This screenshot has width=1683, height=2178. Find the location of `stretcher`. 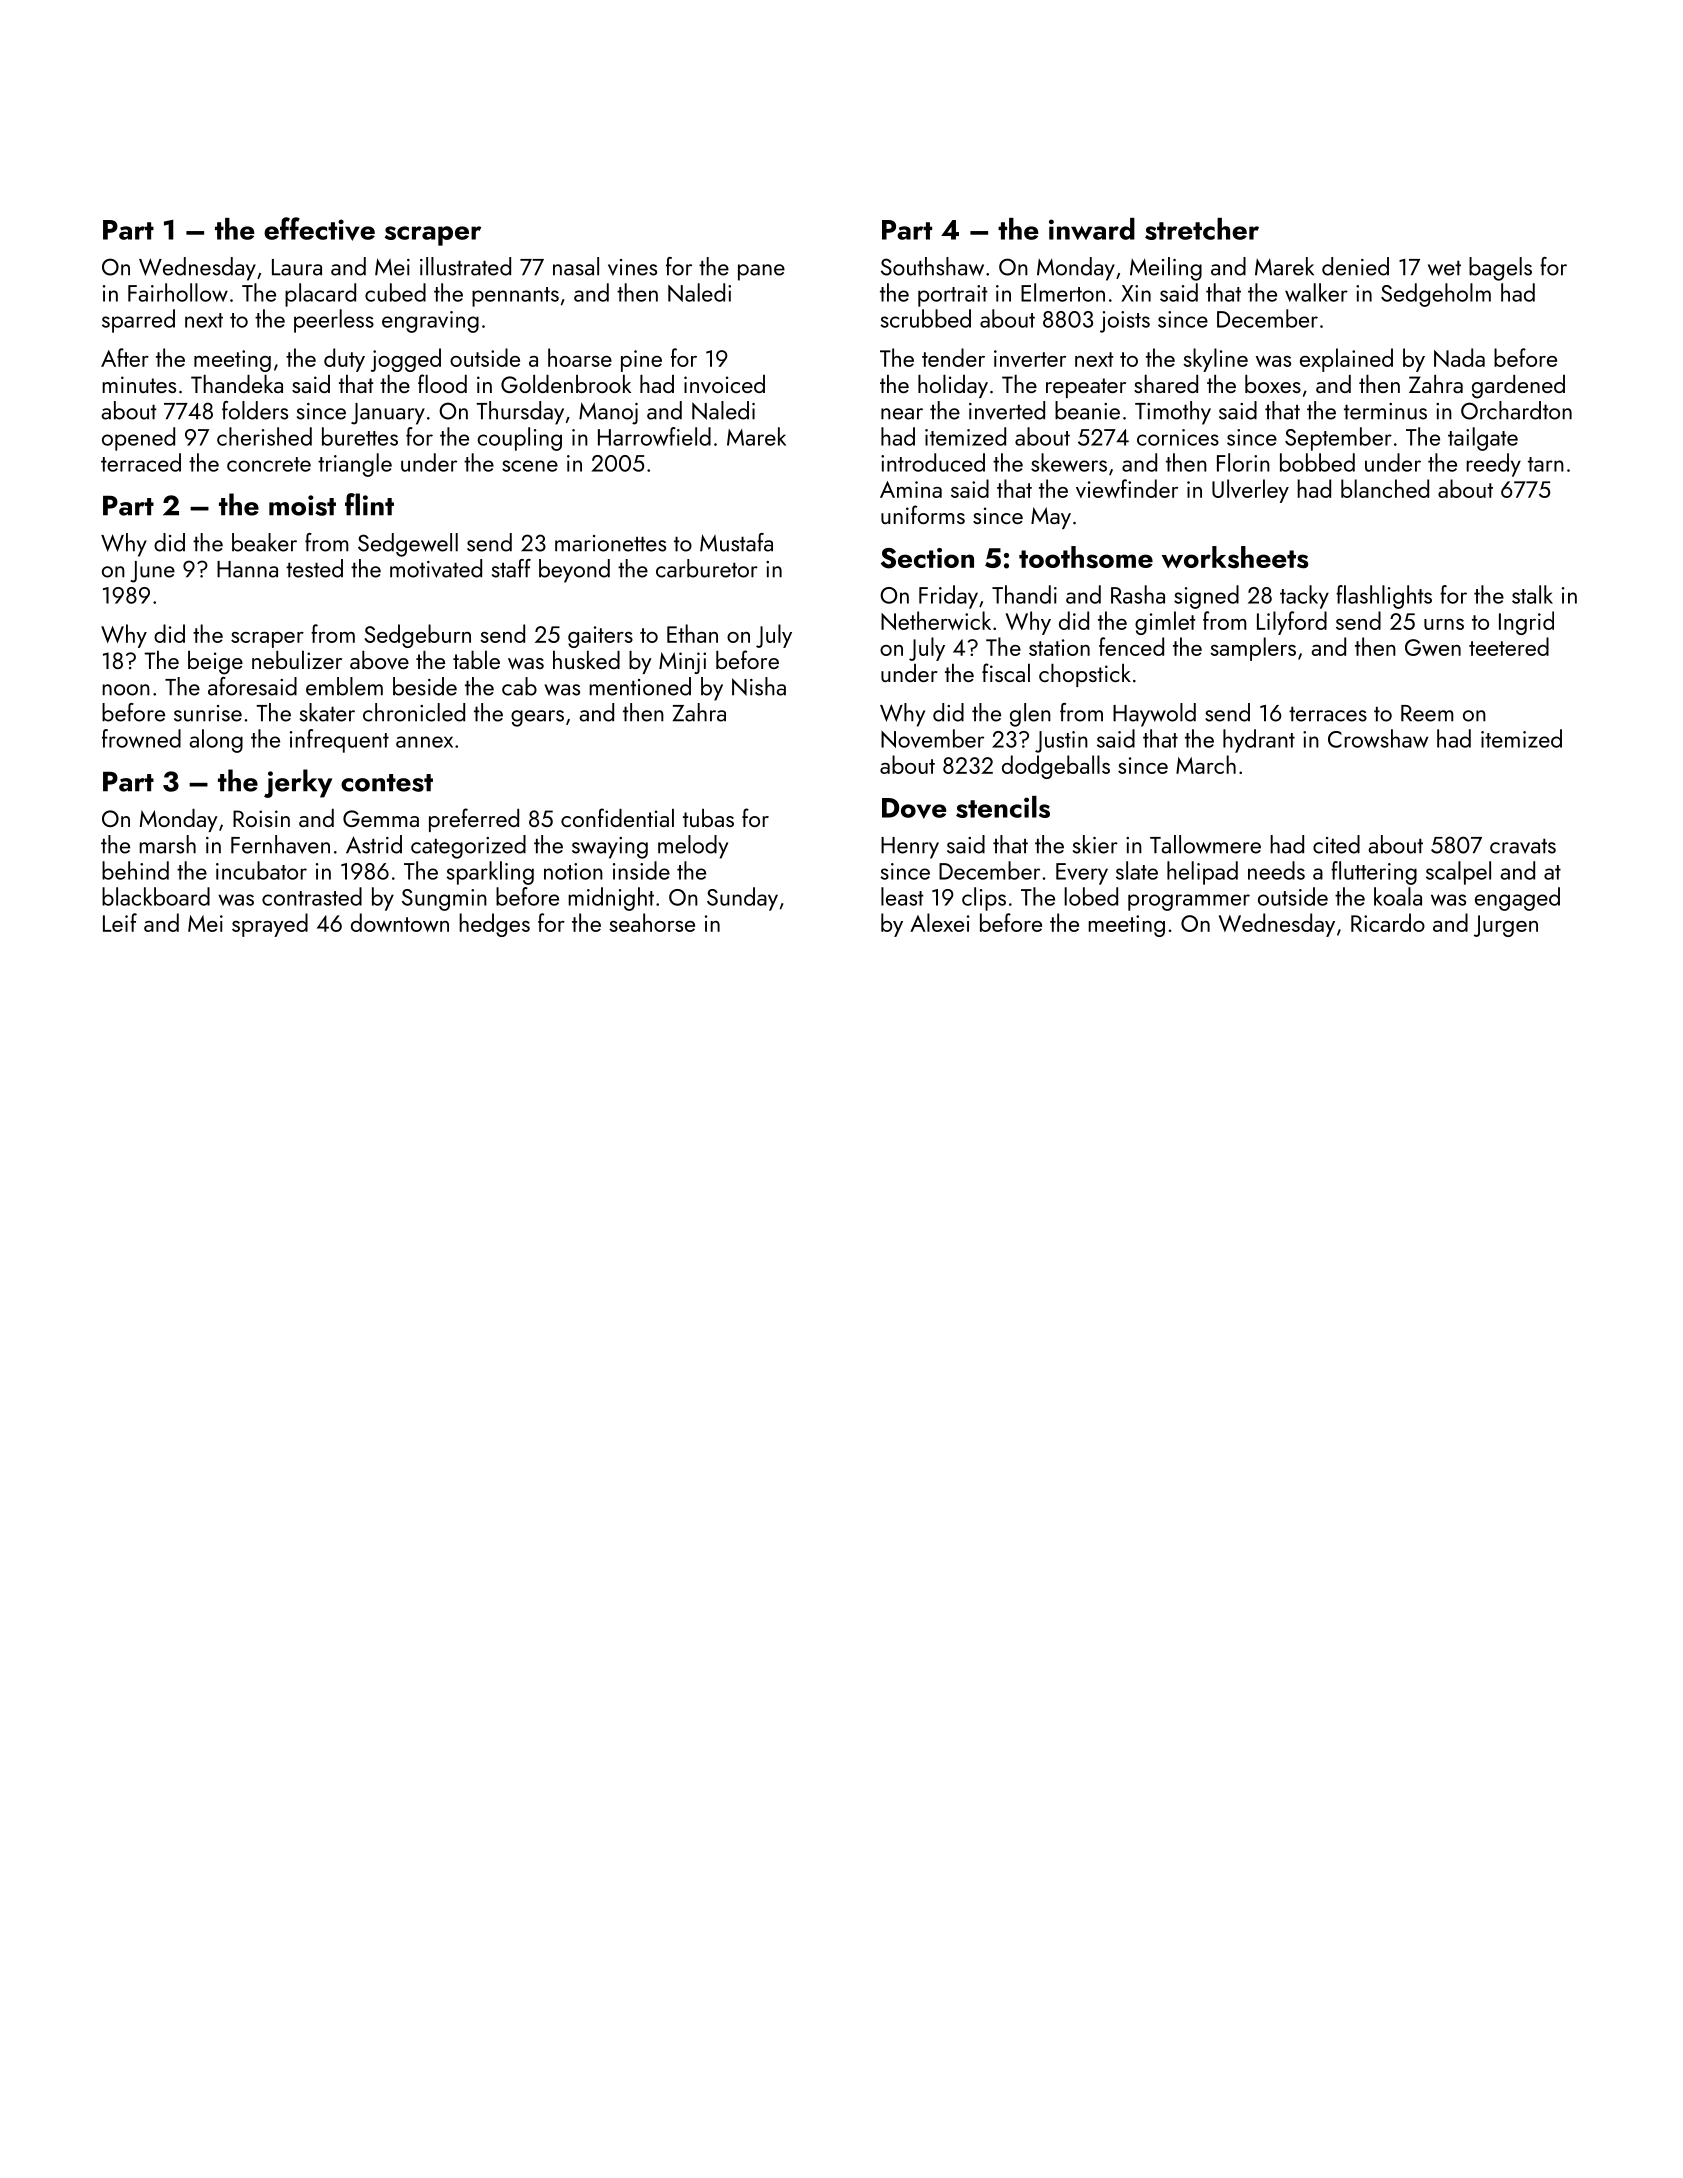

stretcher is located at coordinates (1202, 229).
